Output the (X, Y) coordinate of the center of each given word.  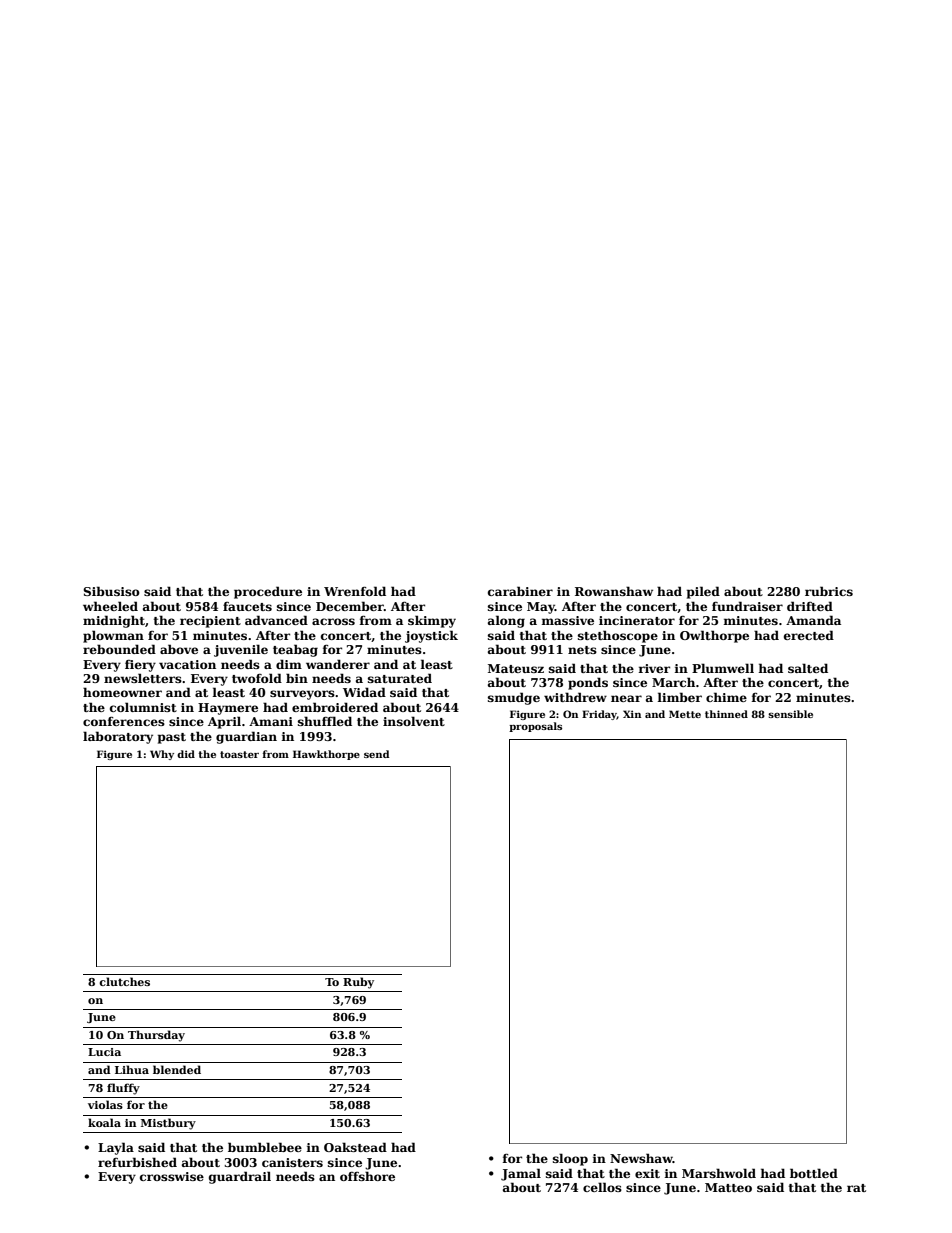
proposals (535, 727)
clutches (124, 981)
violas (105, 1104)
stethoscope (618, 636)
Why (162, 755)
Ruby (358, 983)
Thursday (156, 1036)
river (654, 668)
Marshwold (719, 1173)
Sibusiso (111, 591)
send (377, 754)
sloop (570, 1159)
